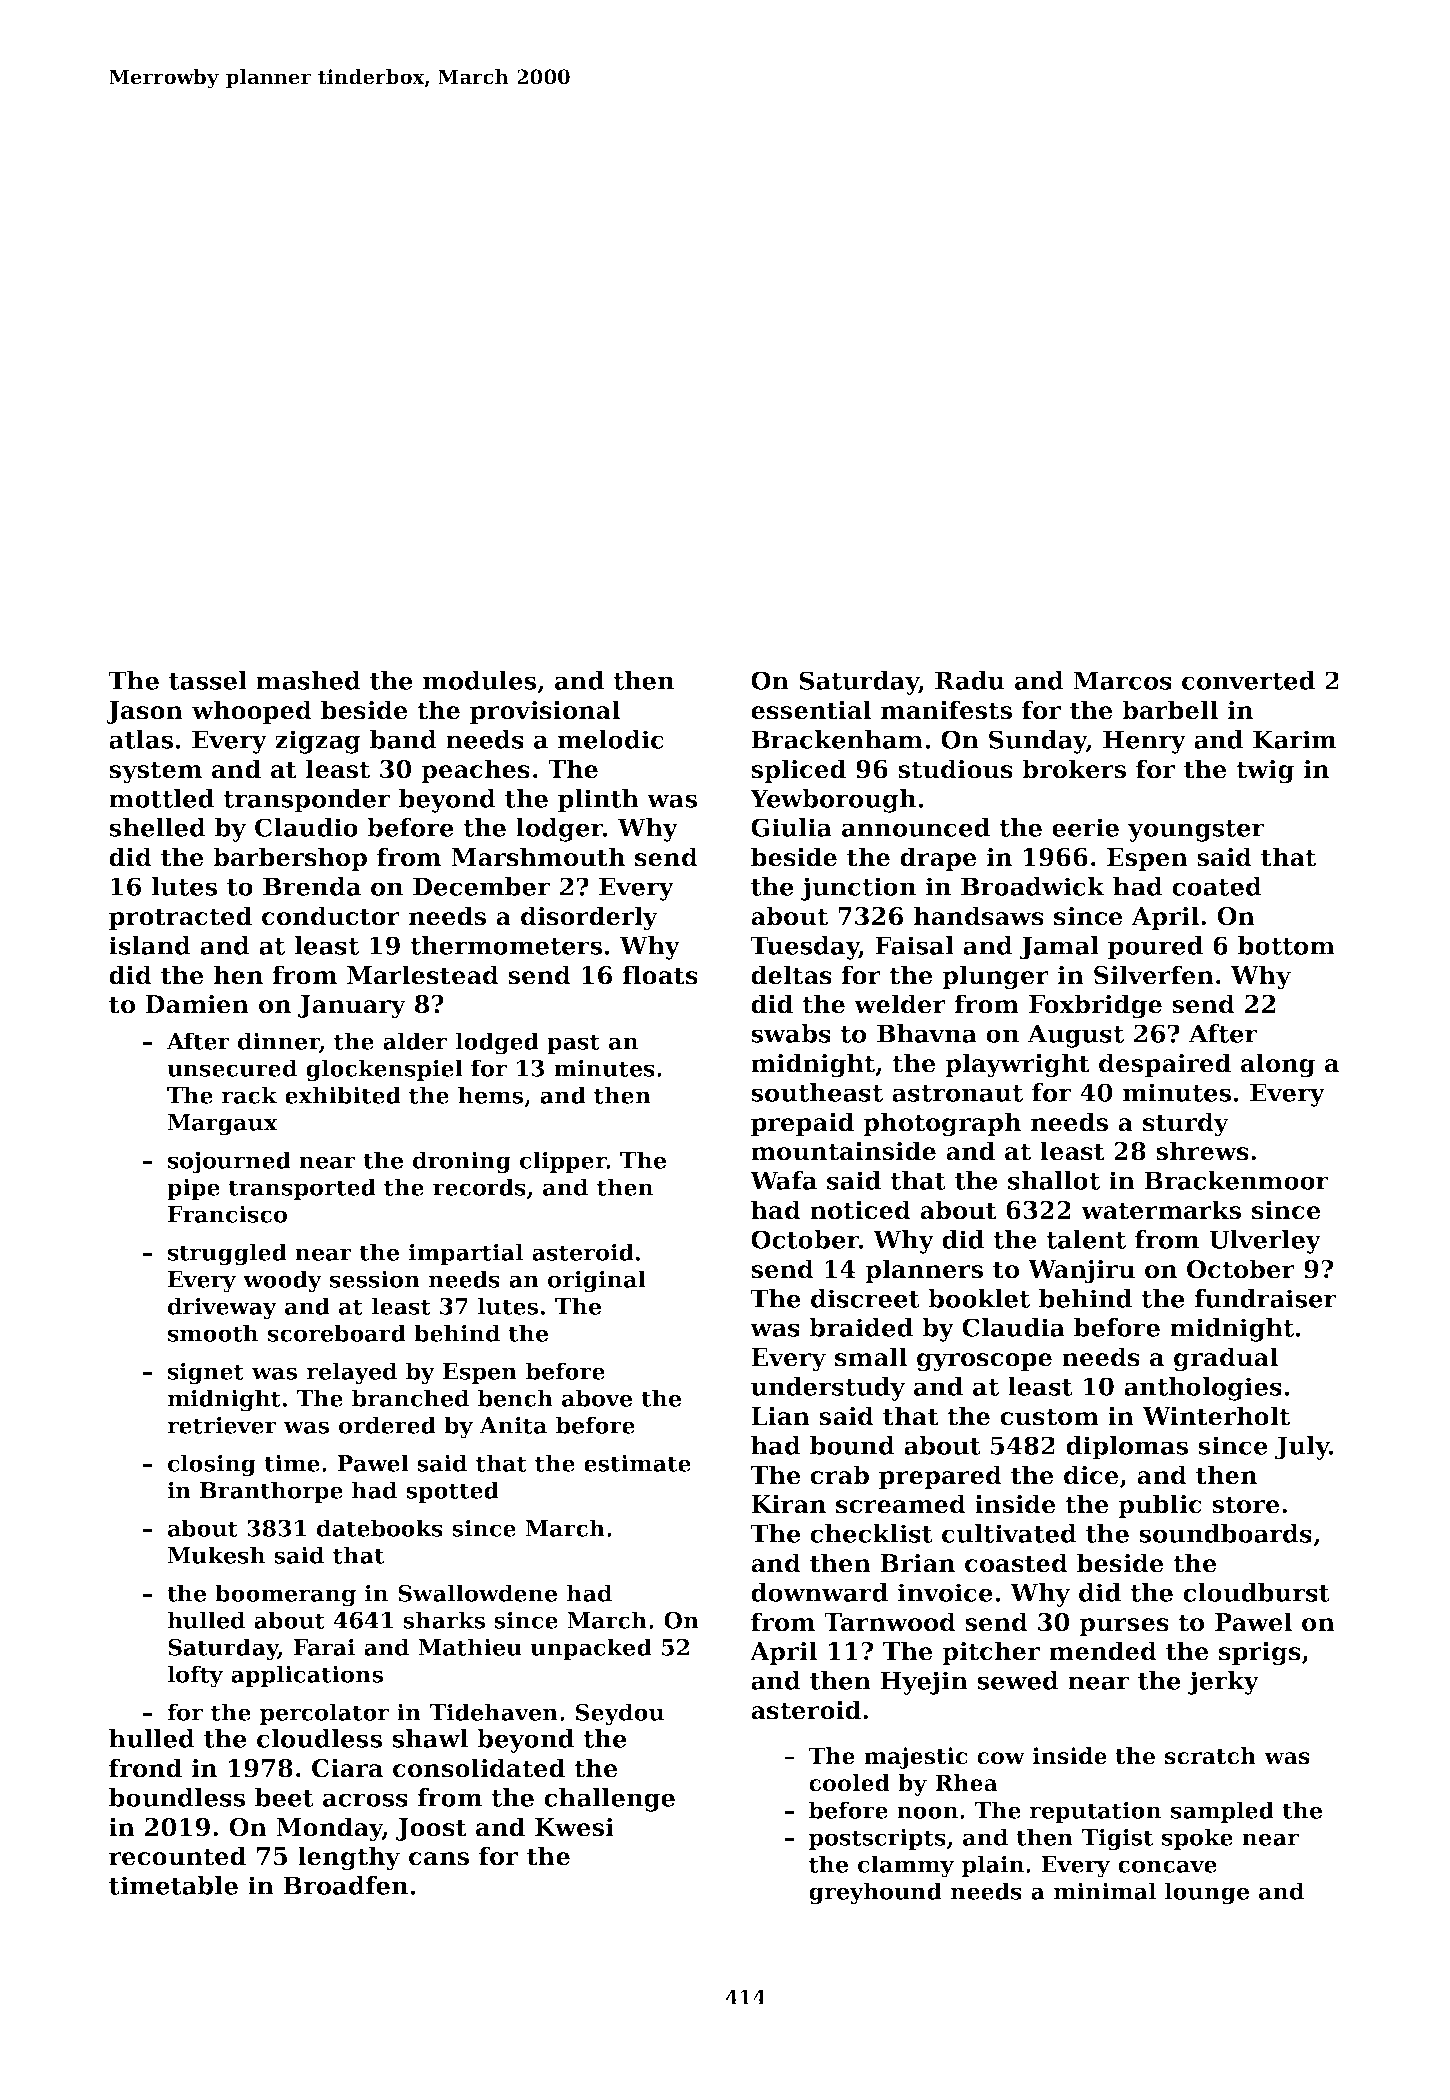  What do you see at coordinates (345, 1885) in the screenshot?
I see `Broadfen` at bounding box center [345, 1885].
